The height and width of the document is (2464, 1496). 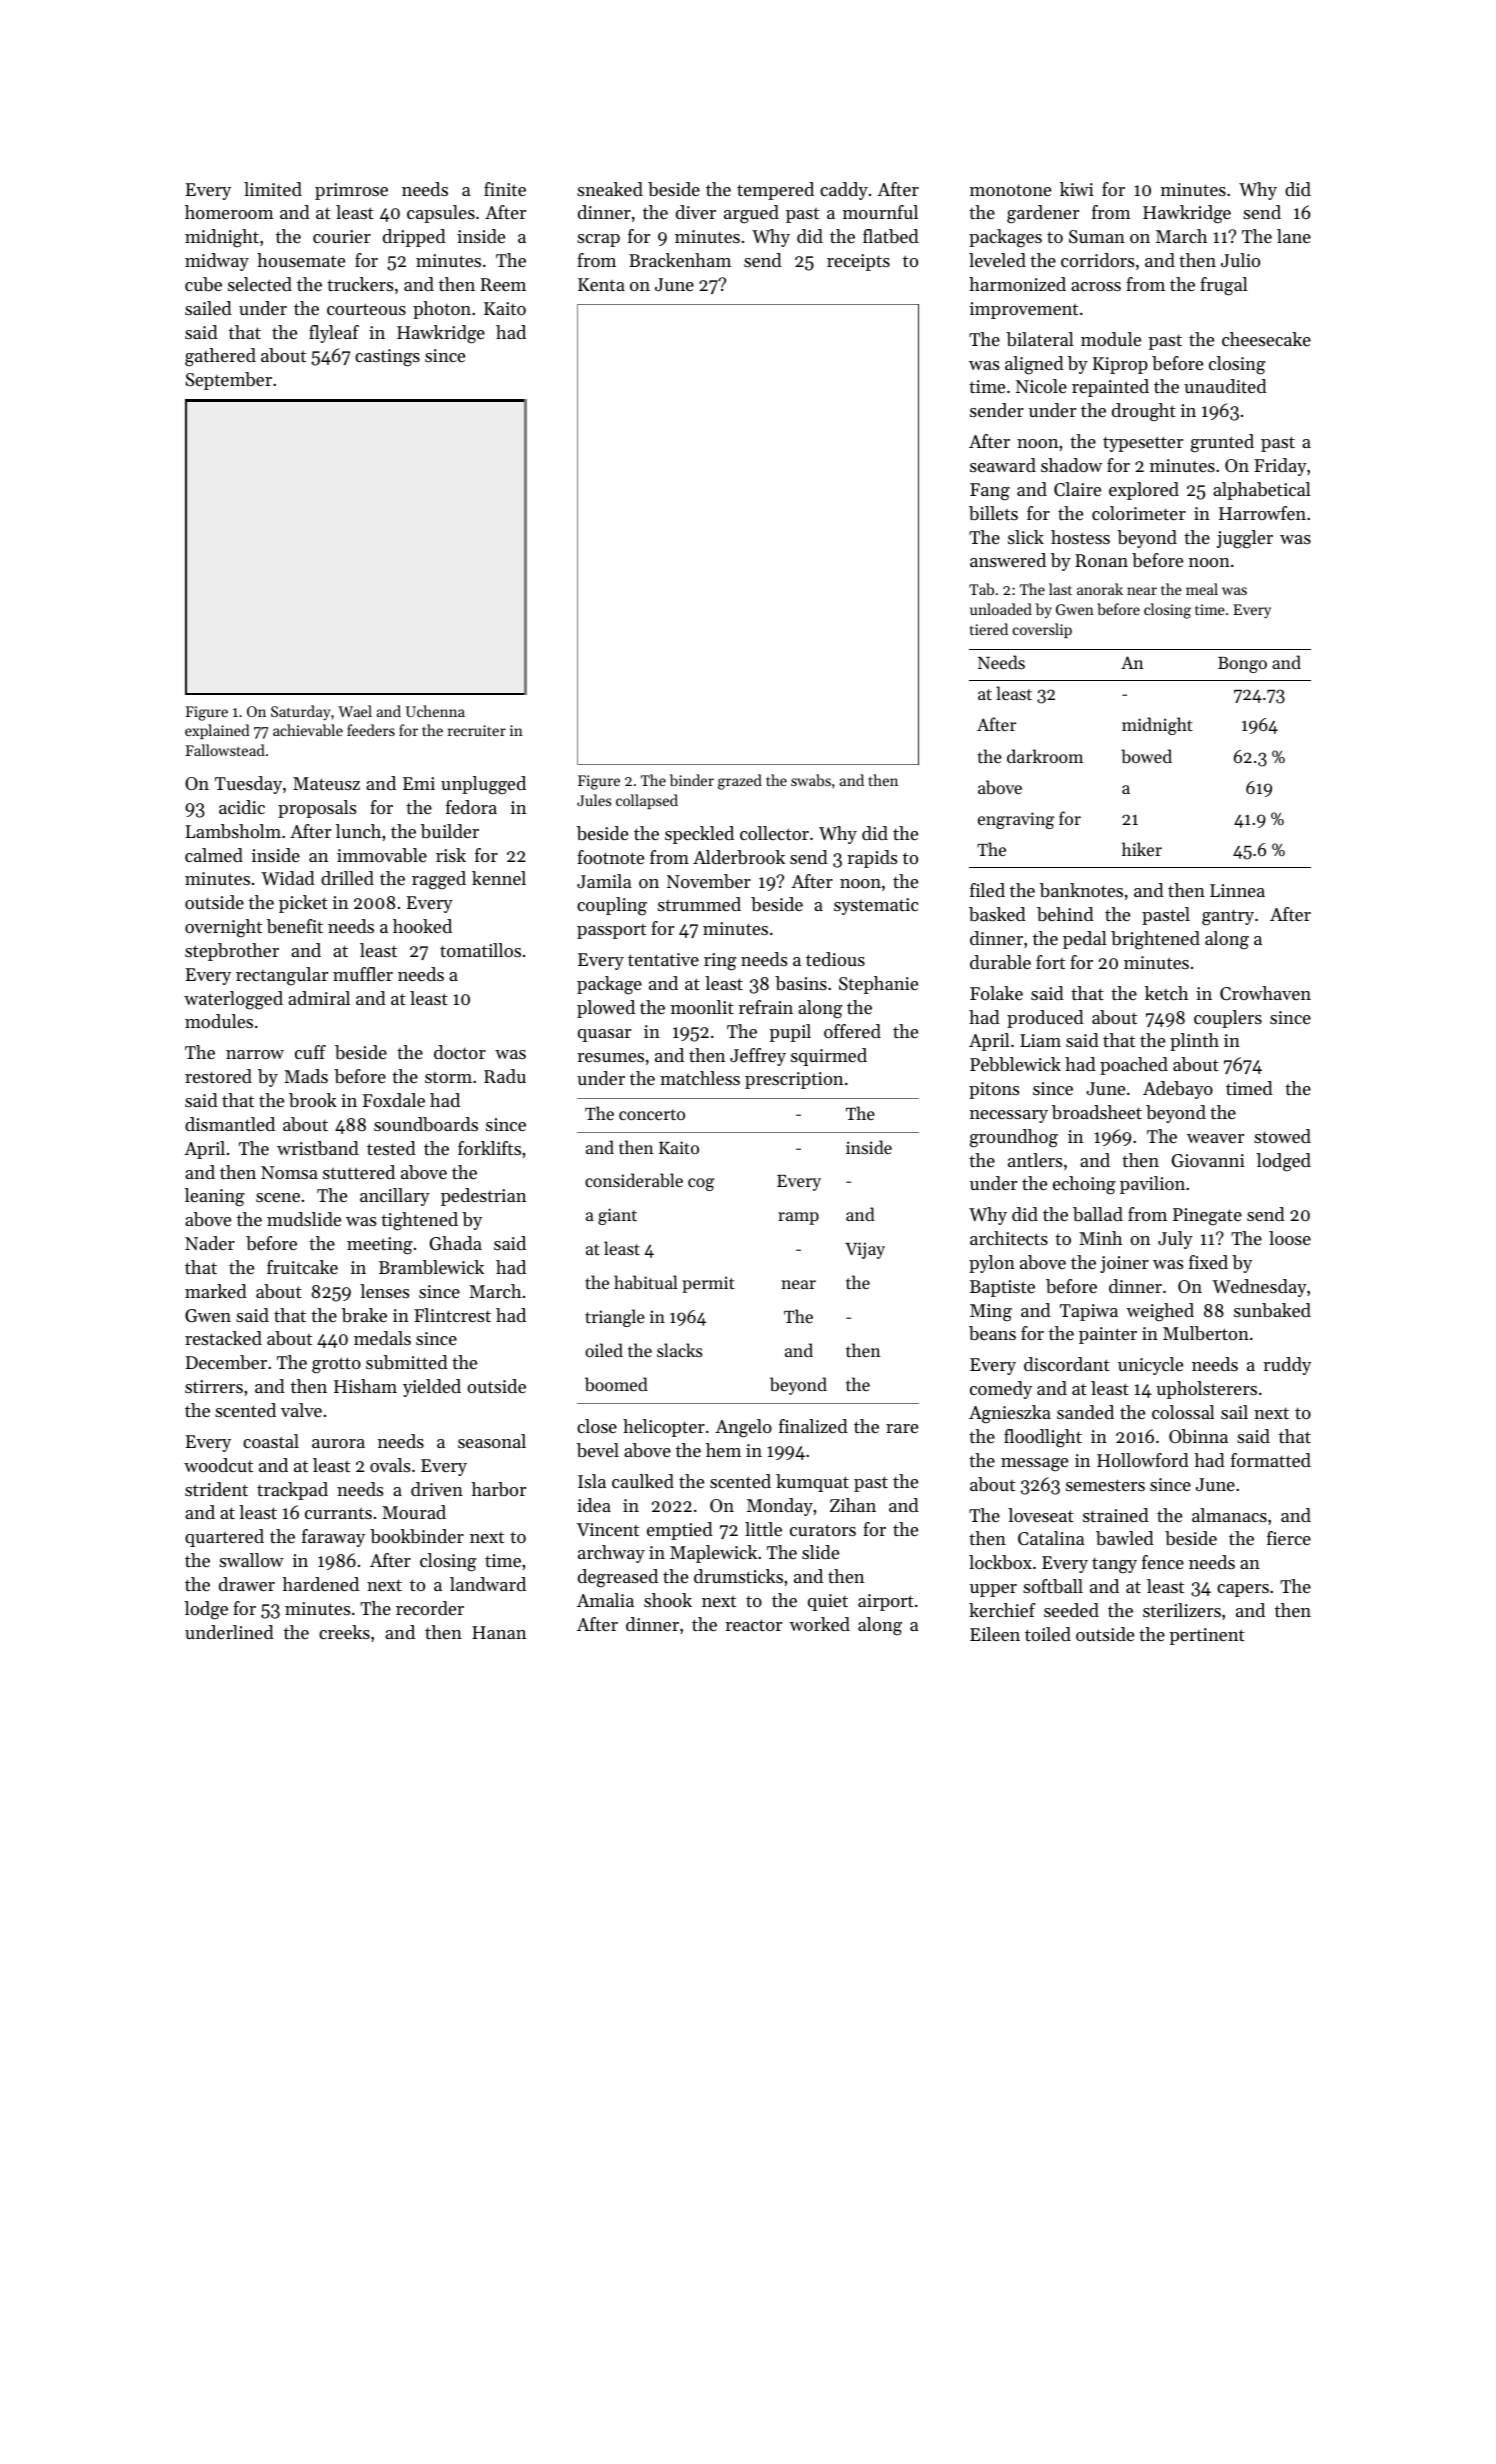 I want to click on loose, so click(x=1290, y=1238).
